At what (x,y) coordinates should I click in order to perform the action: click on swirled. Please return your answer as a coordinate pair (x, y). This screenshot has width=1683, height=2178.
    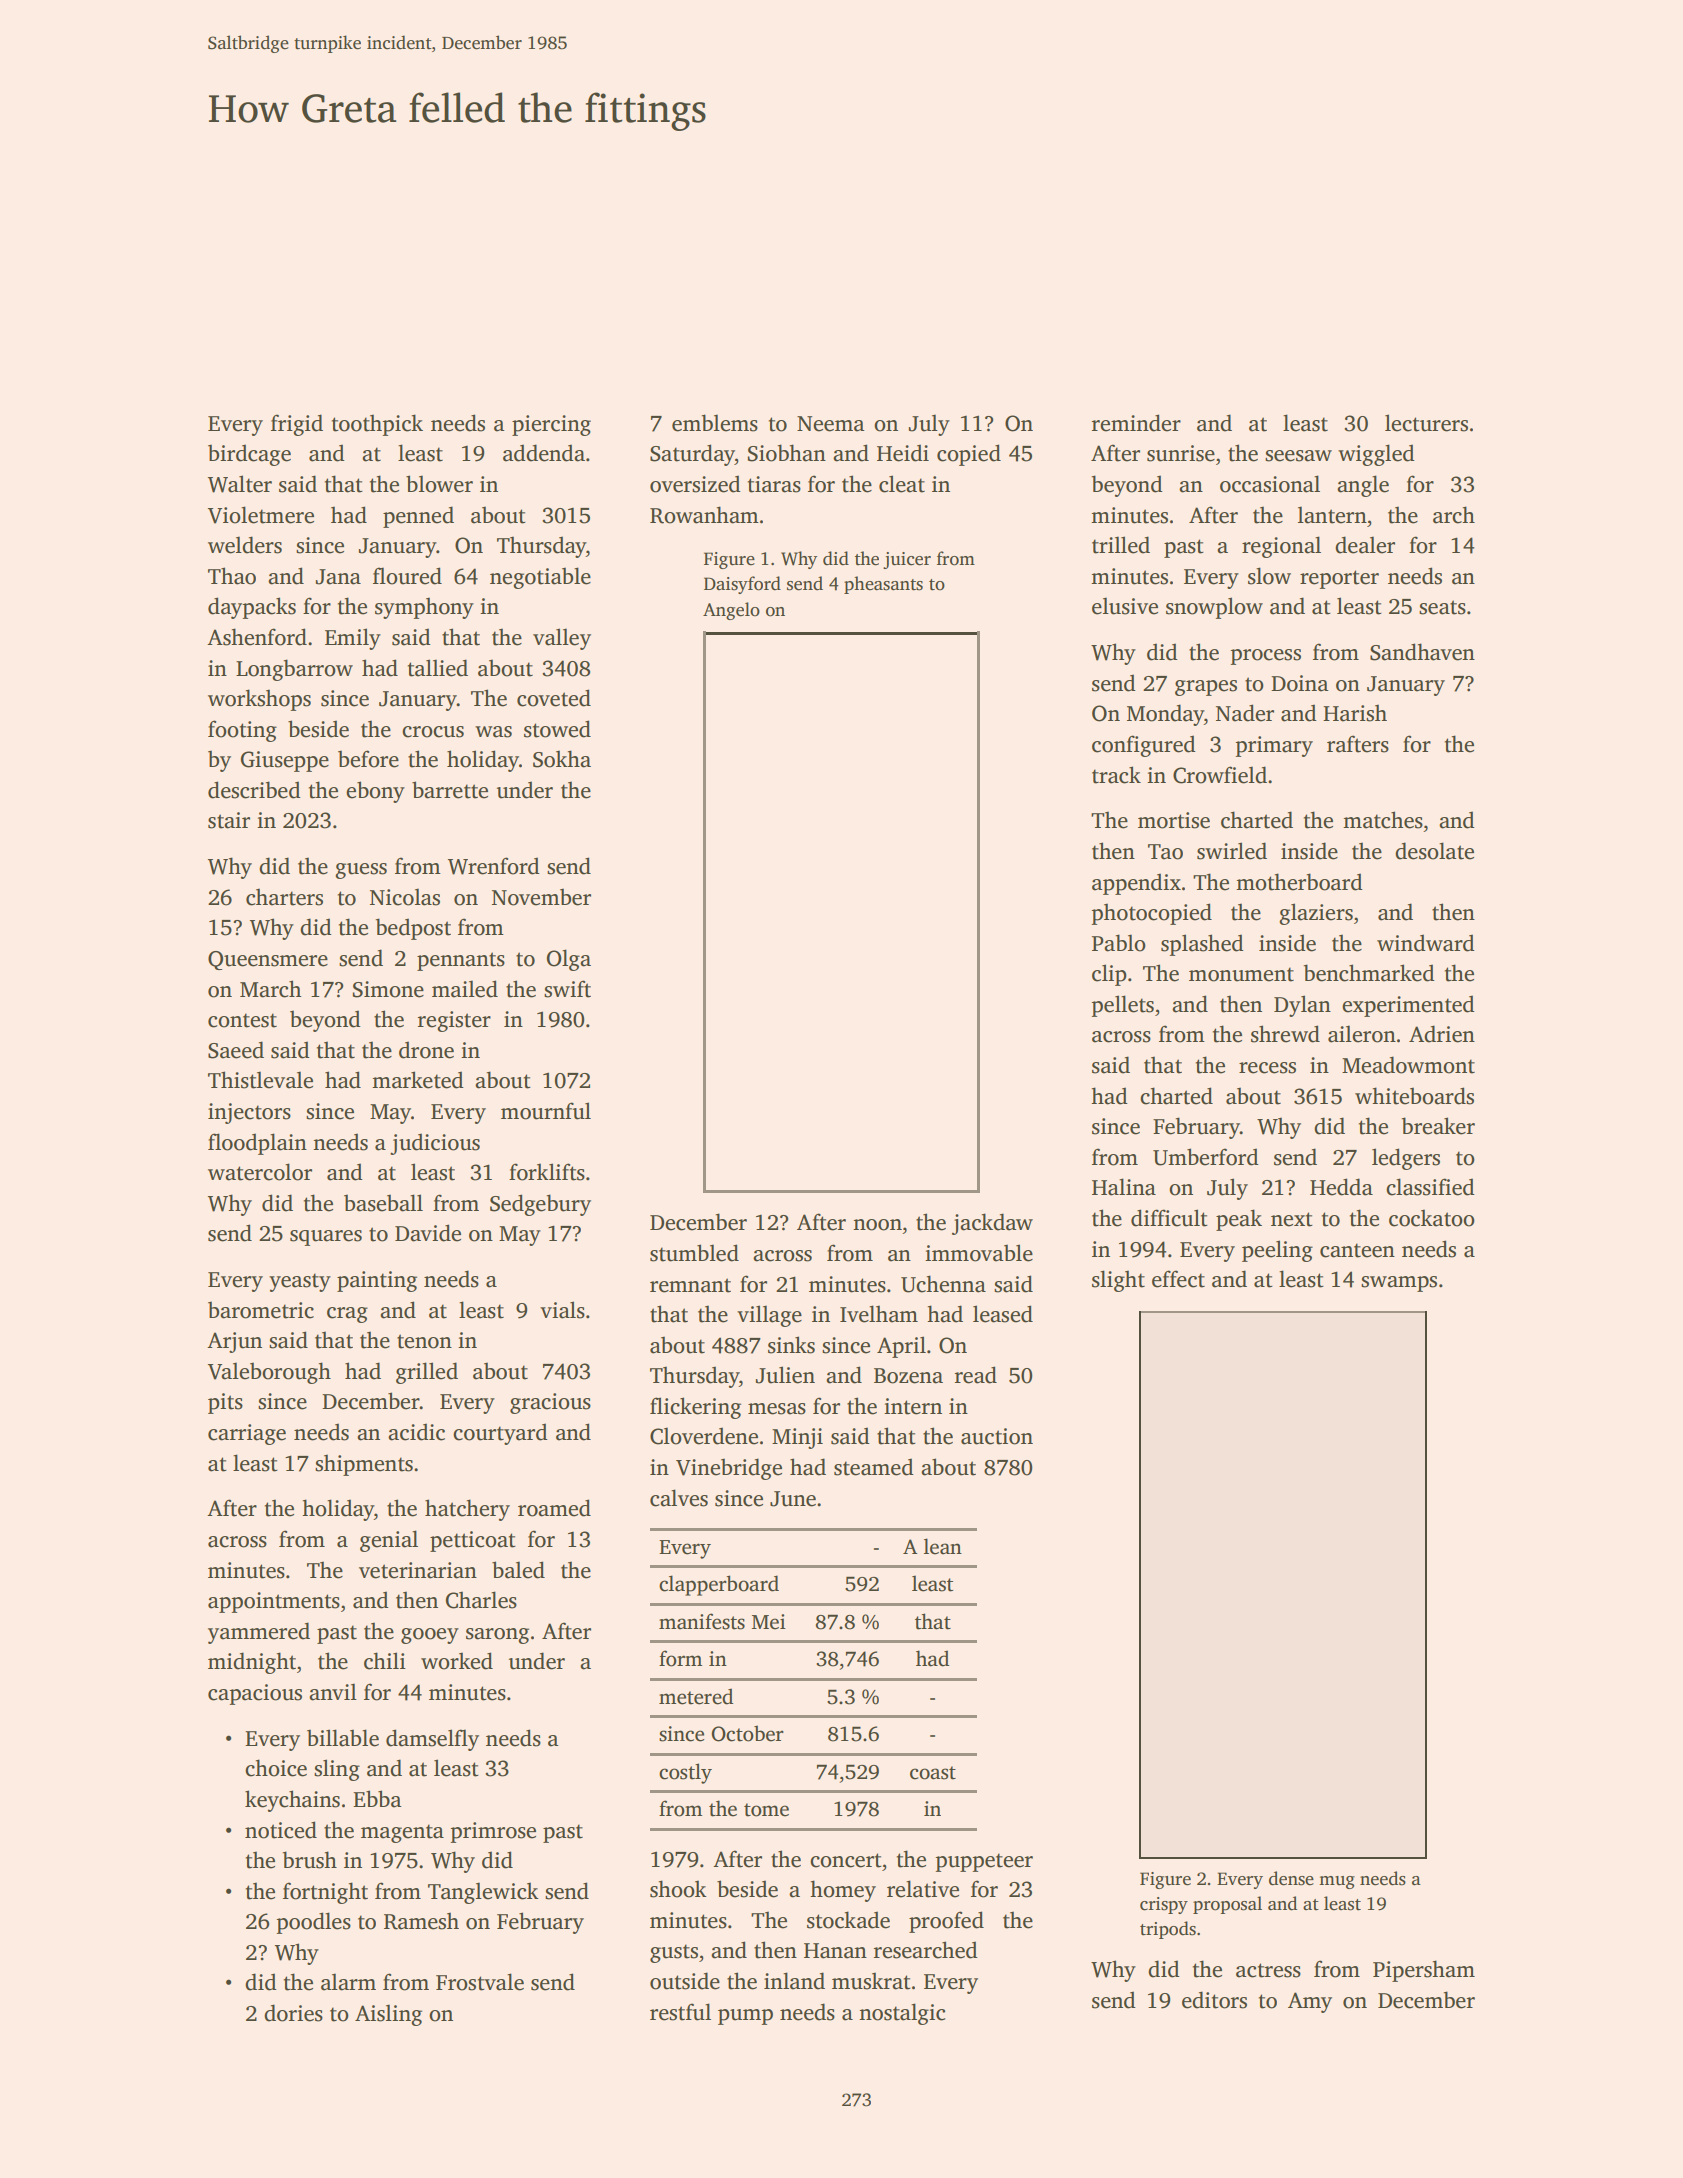
    Looking at the image, I should click on (1232, 851).
